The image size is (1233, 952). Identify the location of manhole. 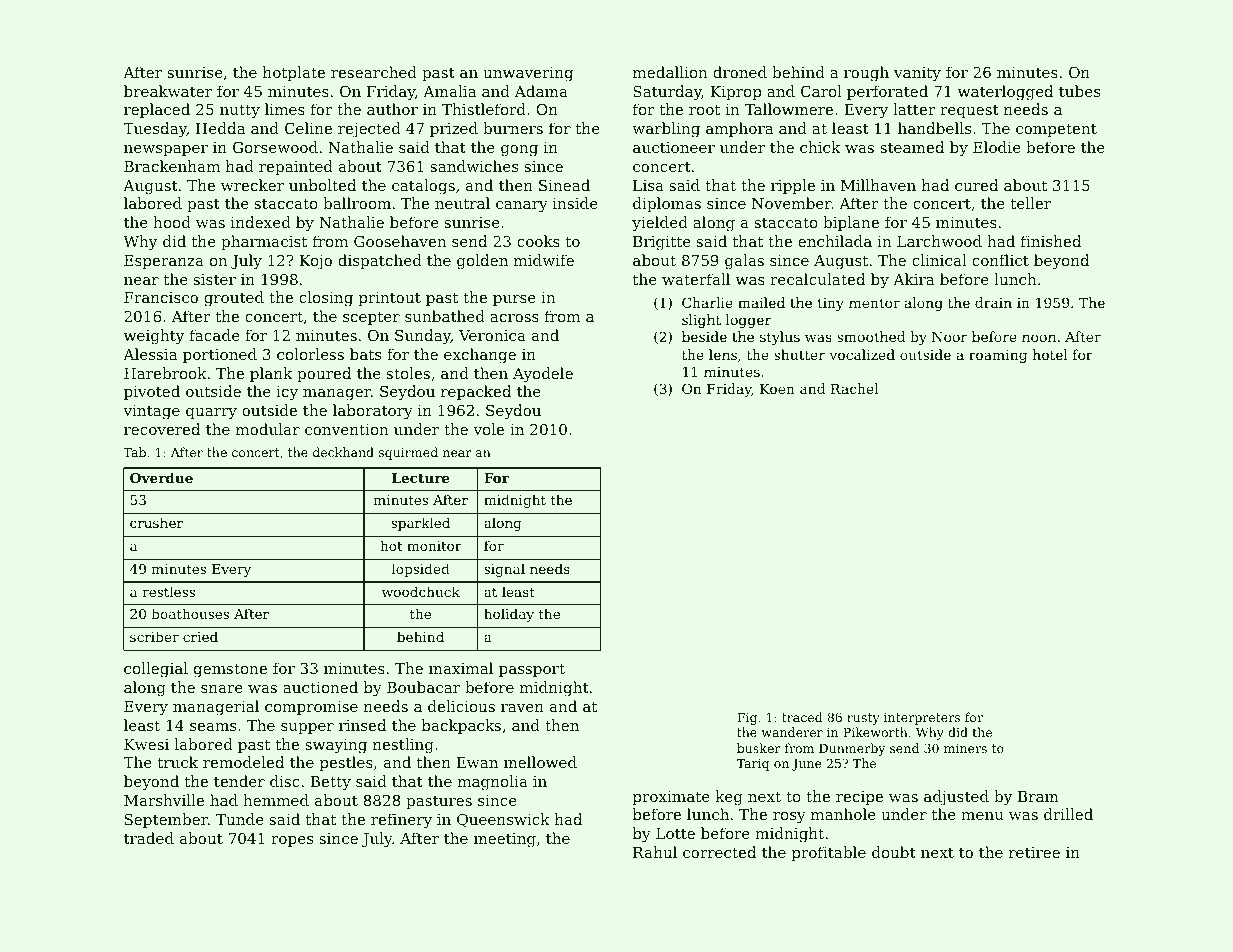
(843, 814).
